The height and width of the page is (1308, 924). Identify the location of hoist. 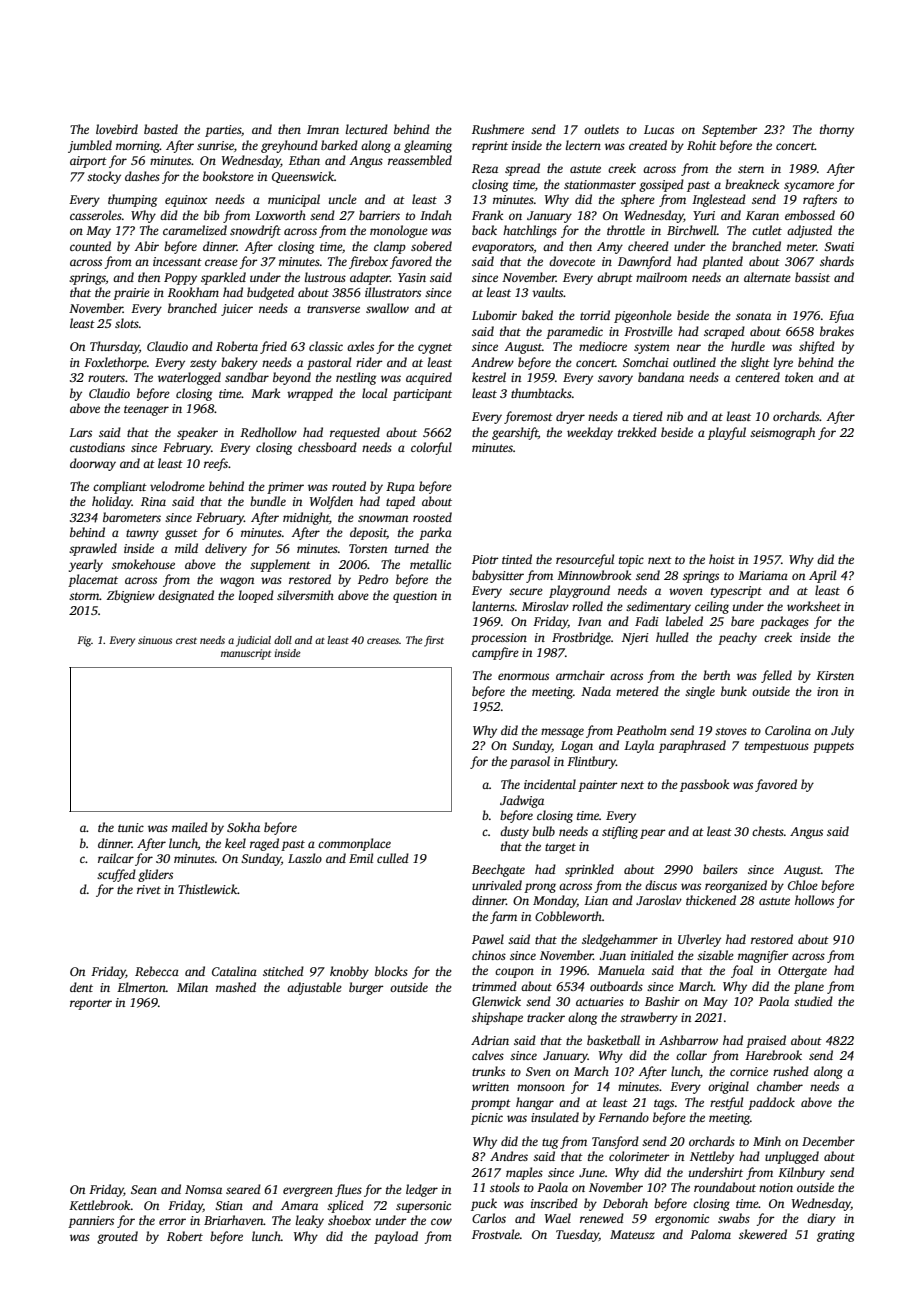
(722, 559).
